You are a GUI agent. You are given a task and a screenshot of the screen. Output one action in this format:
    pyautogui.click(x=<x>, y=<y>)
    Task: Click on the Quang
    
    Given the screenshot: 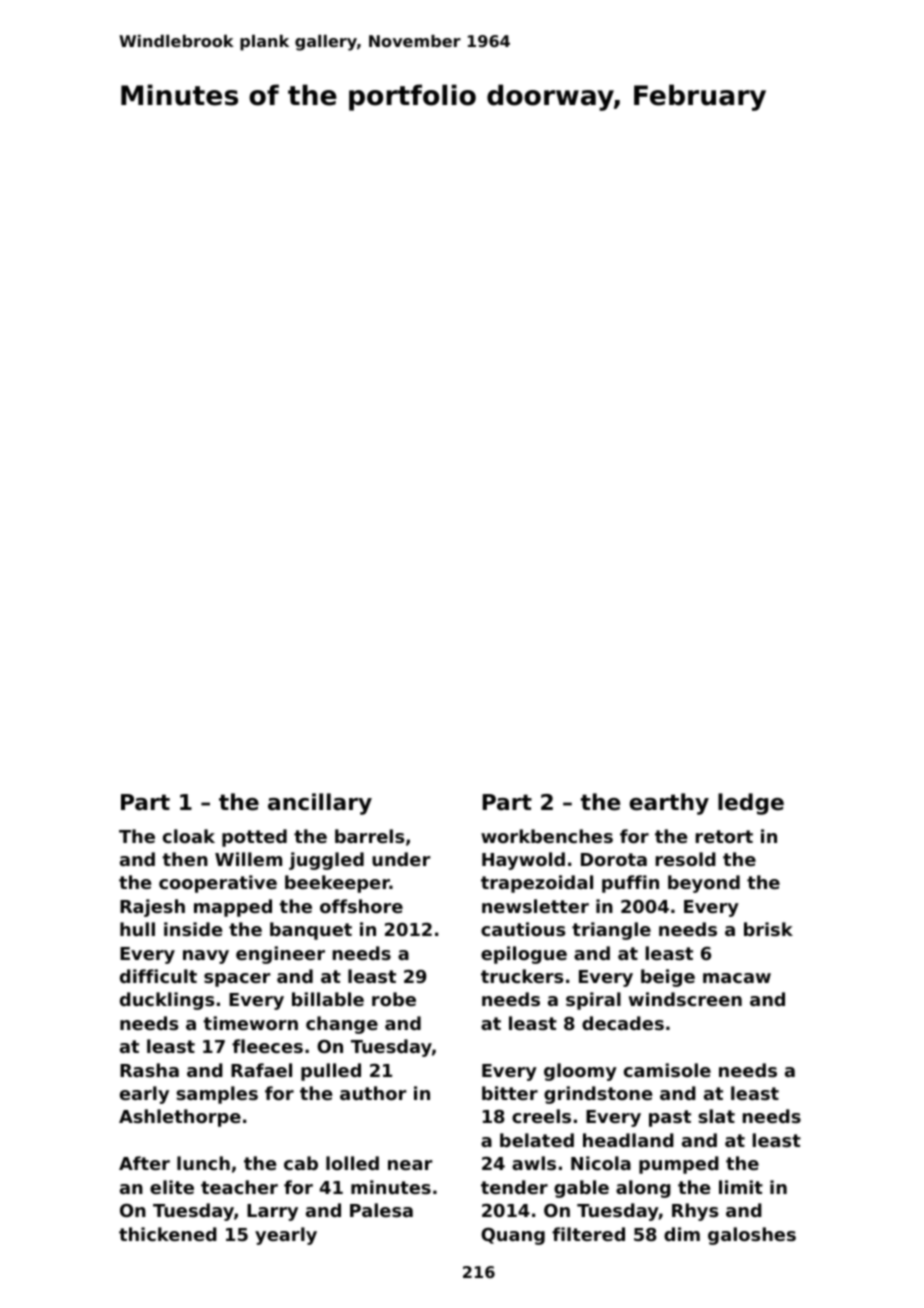 What is the action you would take?
    pyautogui.click(x=513, y=1236)
